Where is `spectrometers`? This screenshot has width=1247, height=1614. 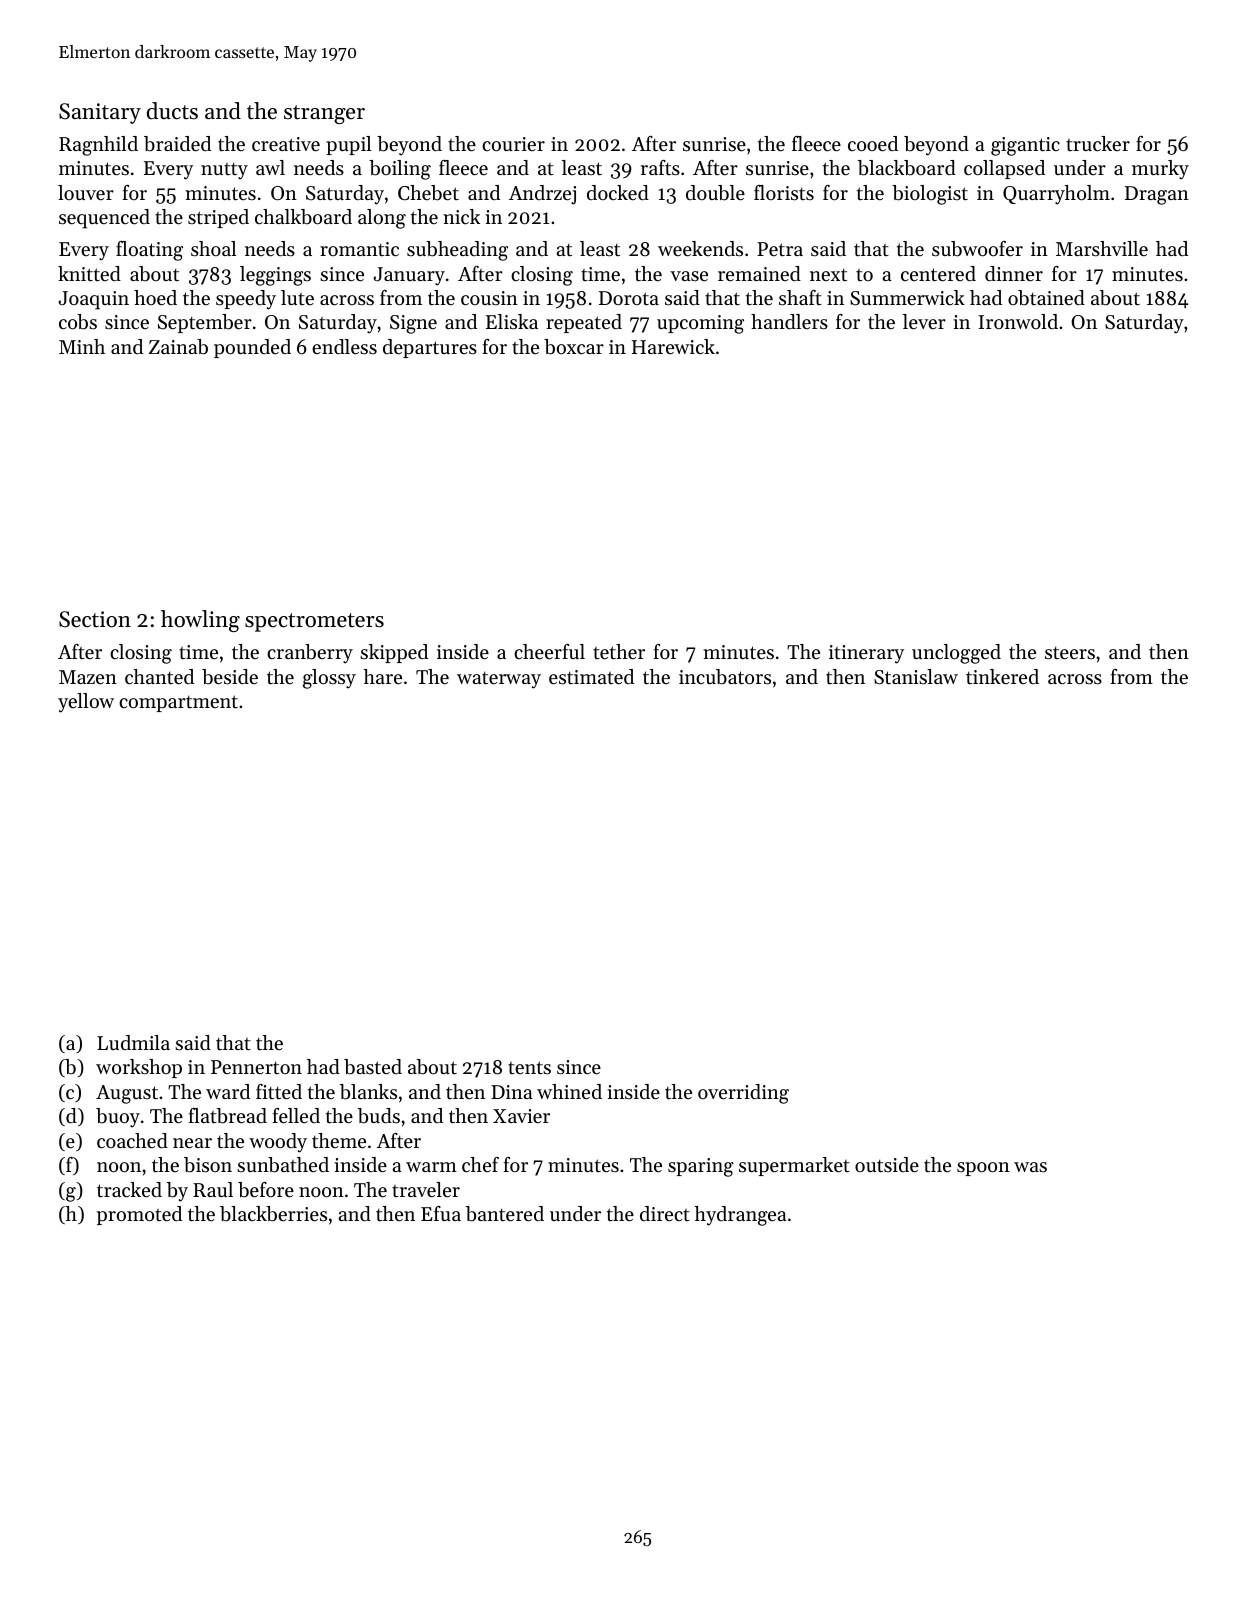
spectrometers is located at coordinates (314, 622).
